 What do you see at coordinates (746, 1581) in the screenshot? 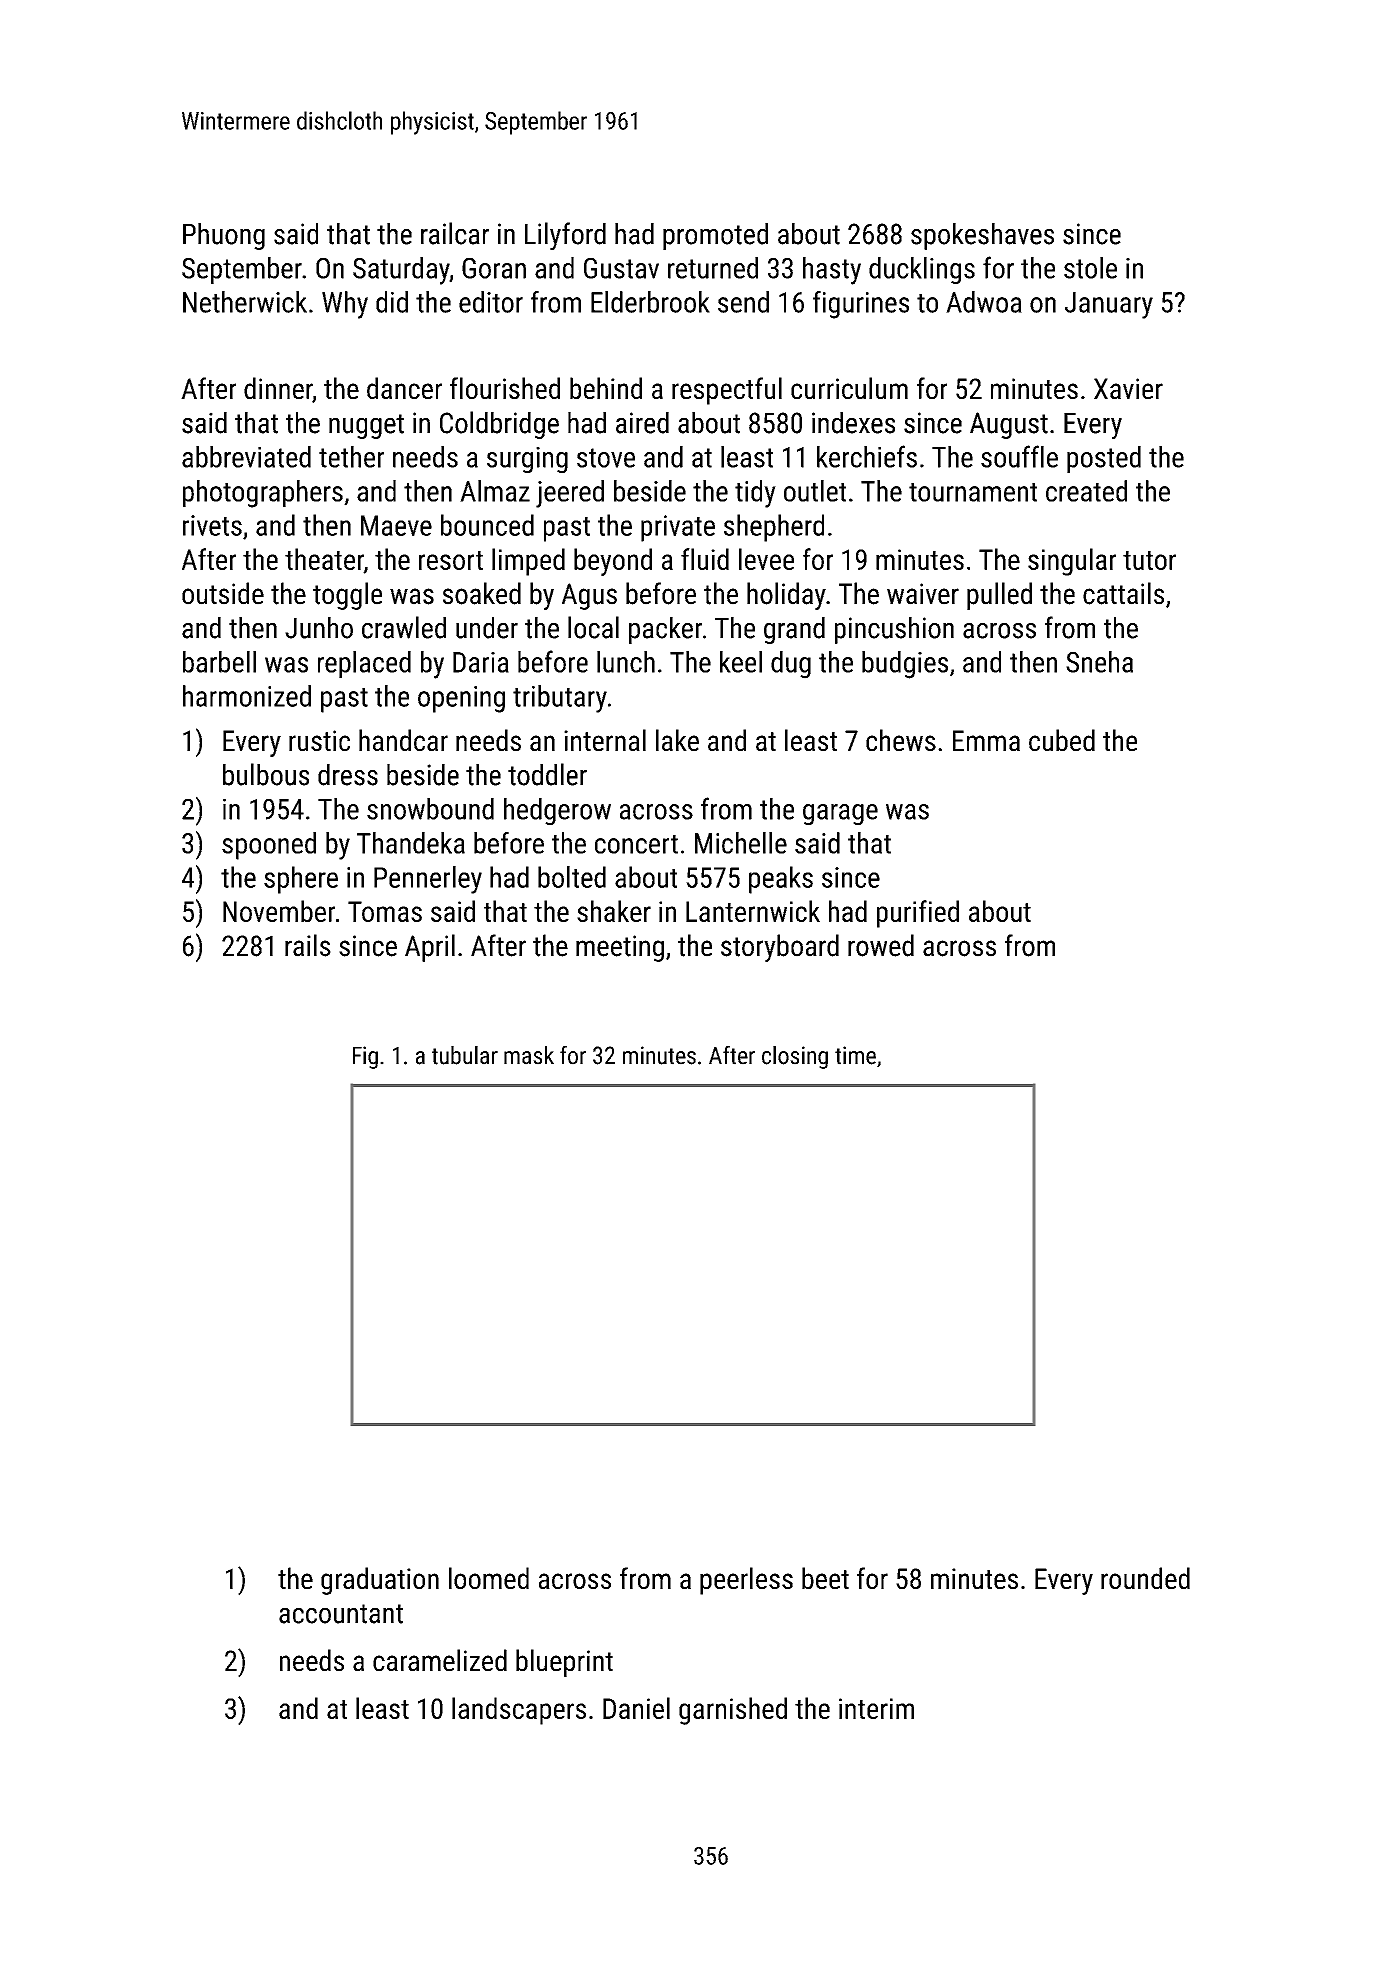
I see `peerless` at bounding box center [746, 1581].
